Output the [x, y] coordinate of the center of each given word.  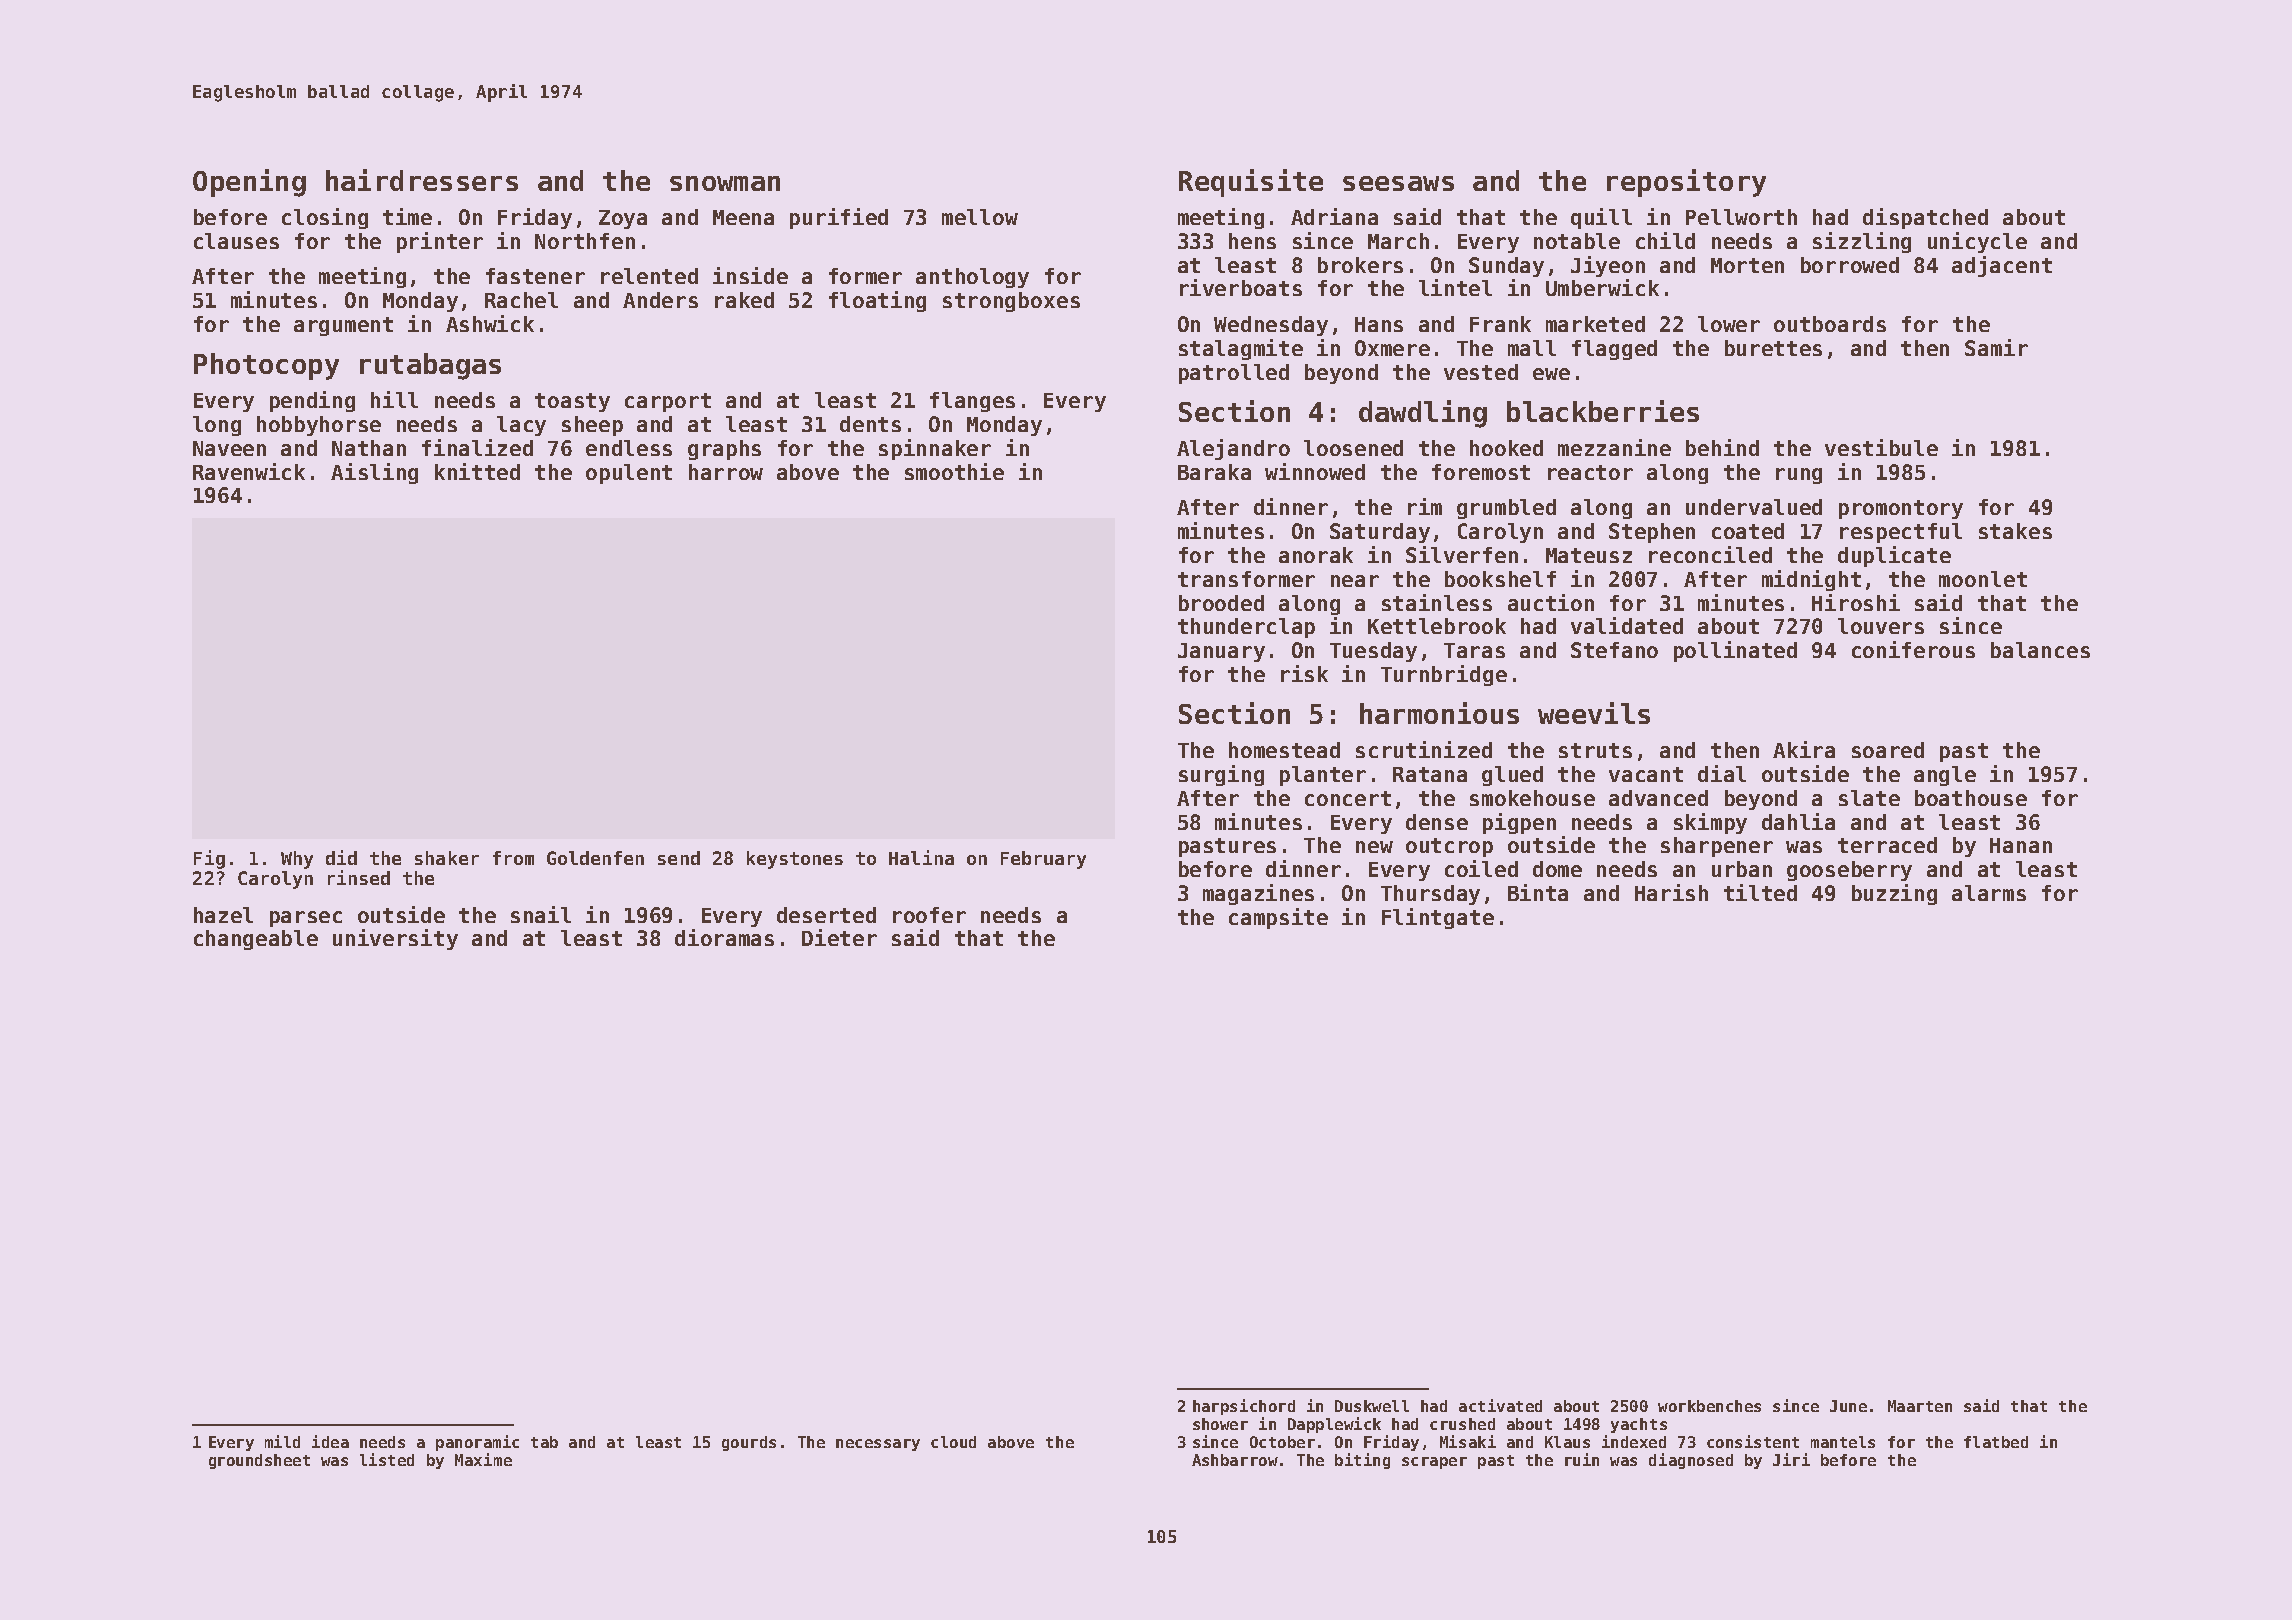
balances [2040, 650]
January [1221, 652]
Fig [209, 859]
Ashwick [490, 323]
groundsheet [259, 1461]
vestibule [1881, 447]
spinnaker [935, 449]
